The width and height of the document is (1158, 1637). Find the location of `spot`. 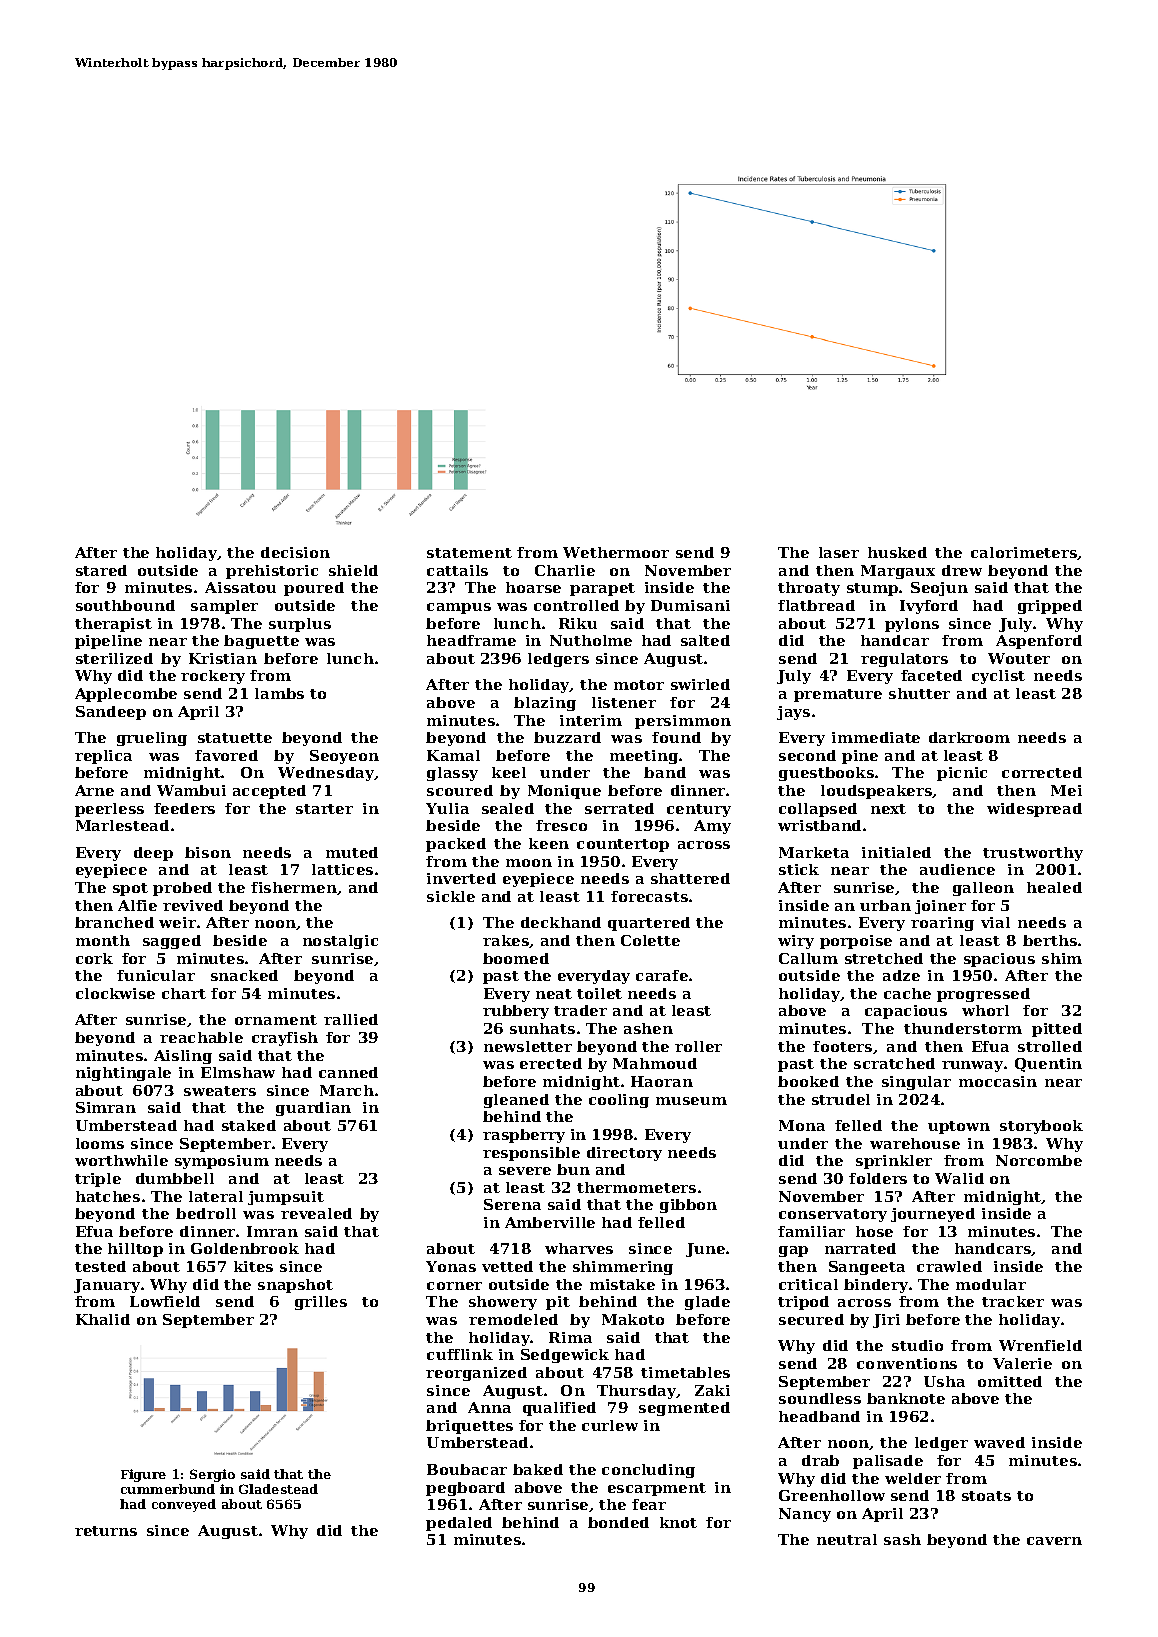

spot is located at coordinates (130, 889).
